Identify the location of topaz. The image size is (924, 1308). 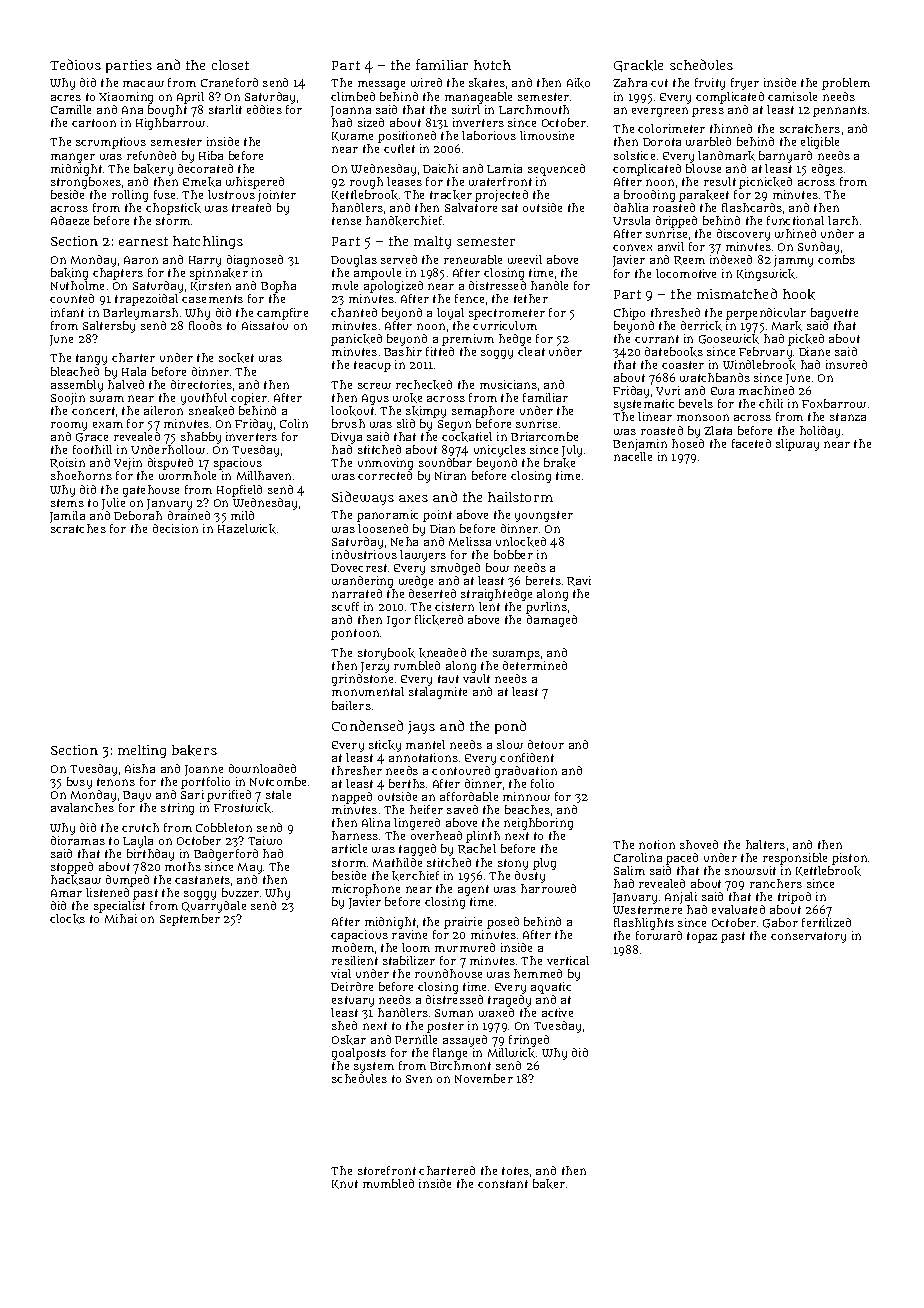
(702, 937).
